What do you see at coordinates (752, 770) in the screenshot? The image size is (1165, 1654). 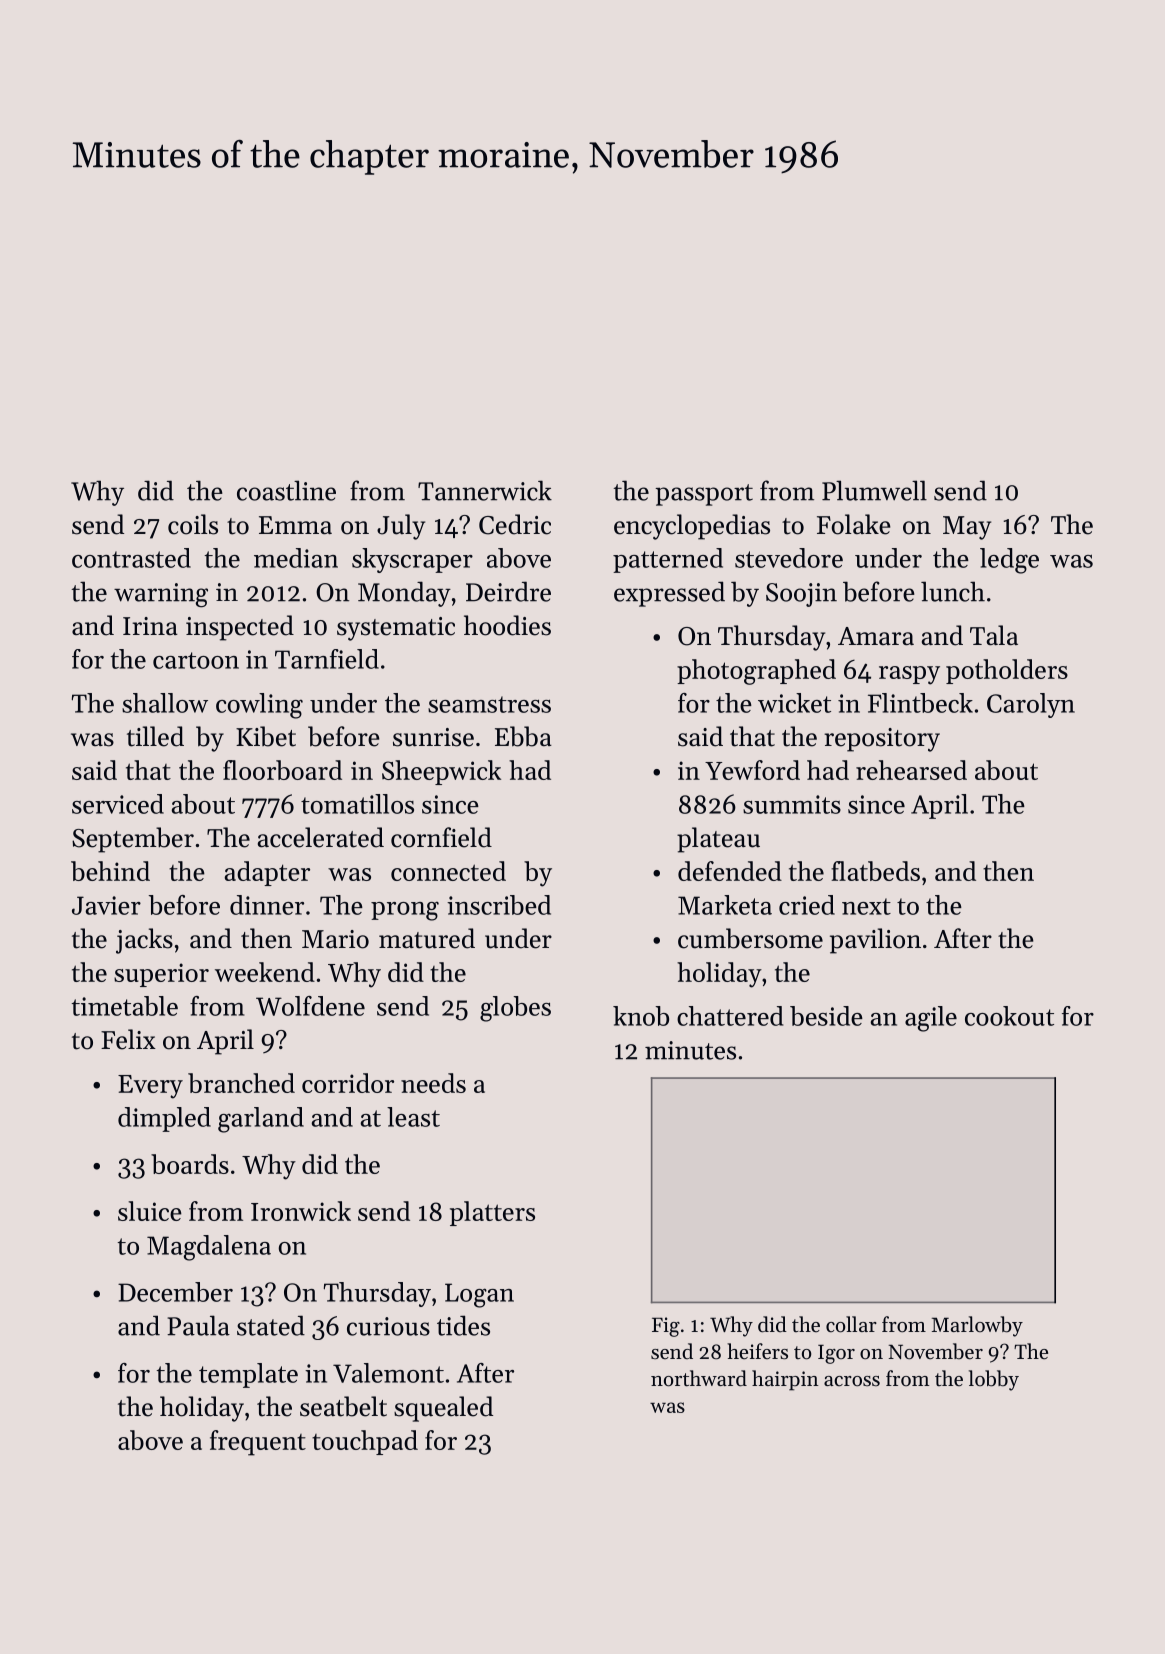 I see `Yewford` at bounding box center [752, 770].
